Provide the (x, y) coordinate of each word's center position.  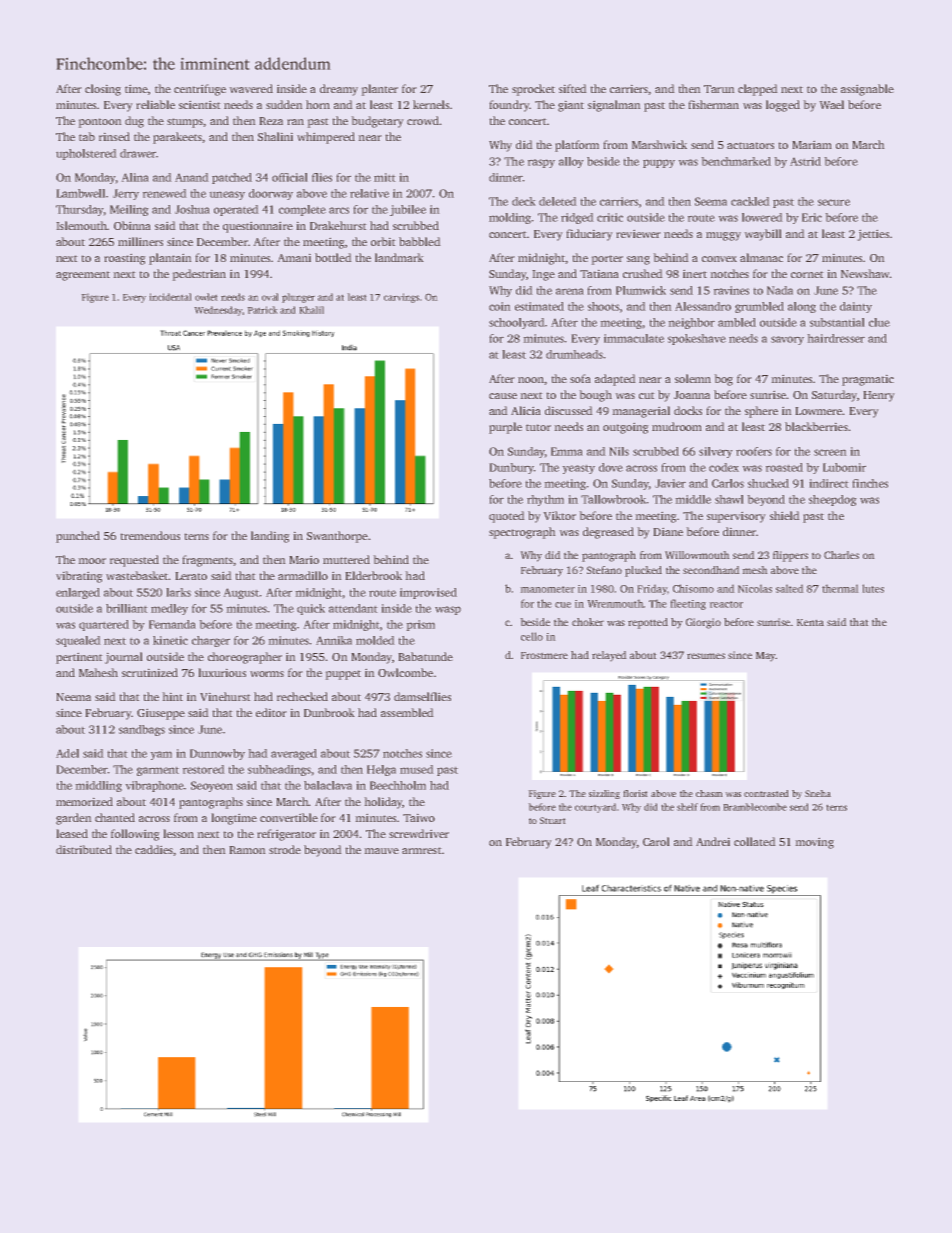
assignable (867, 90)
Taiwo (419, 818)
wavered (251, 88)
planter (380, 90)
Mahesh (98, 672)
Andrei (713, 841)
